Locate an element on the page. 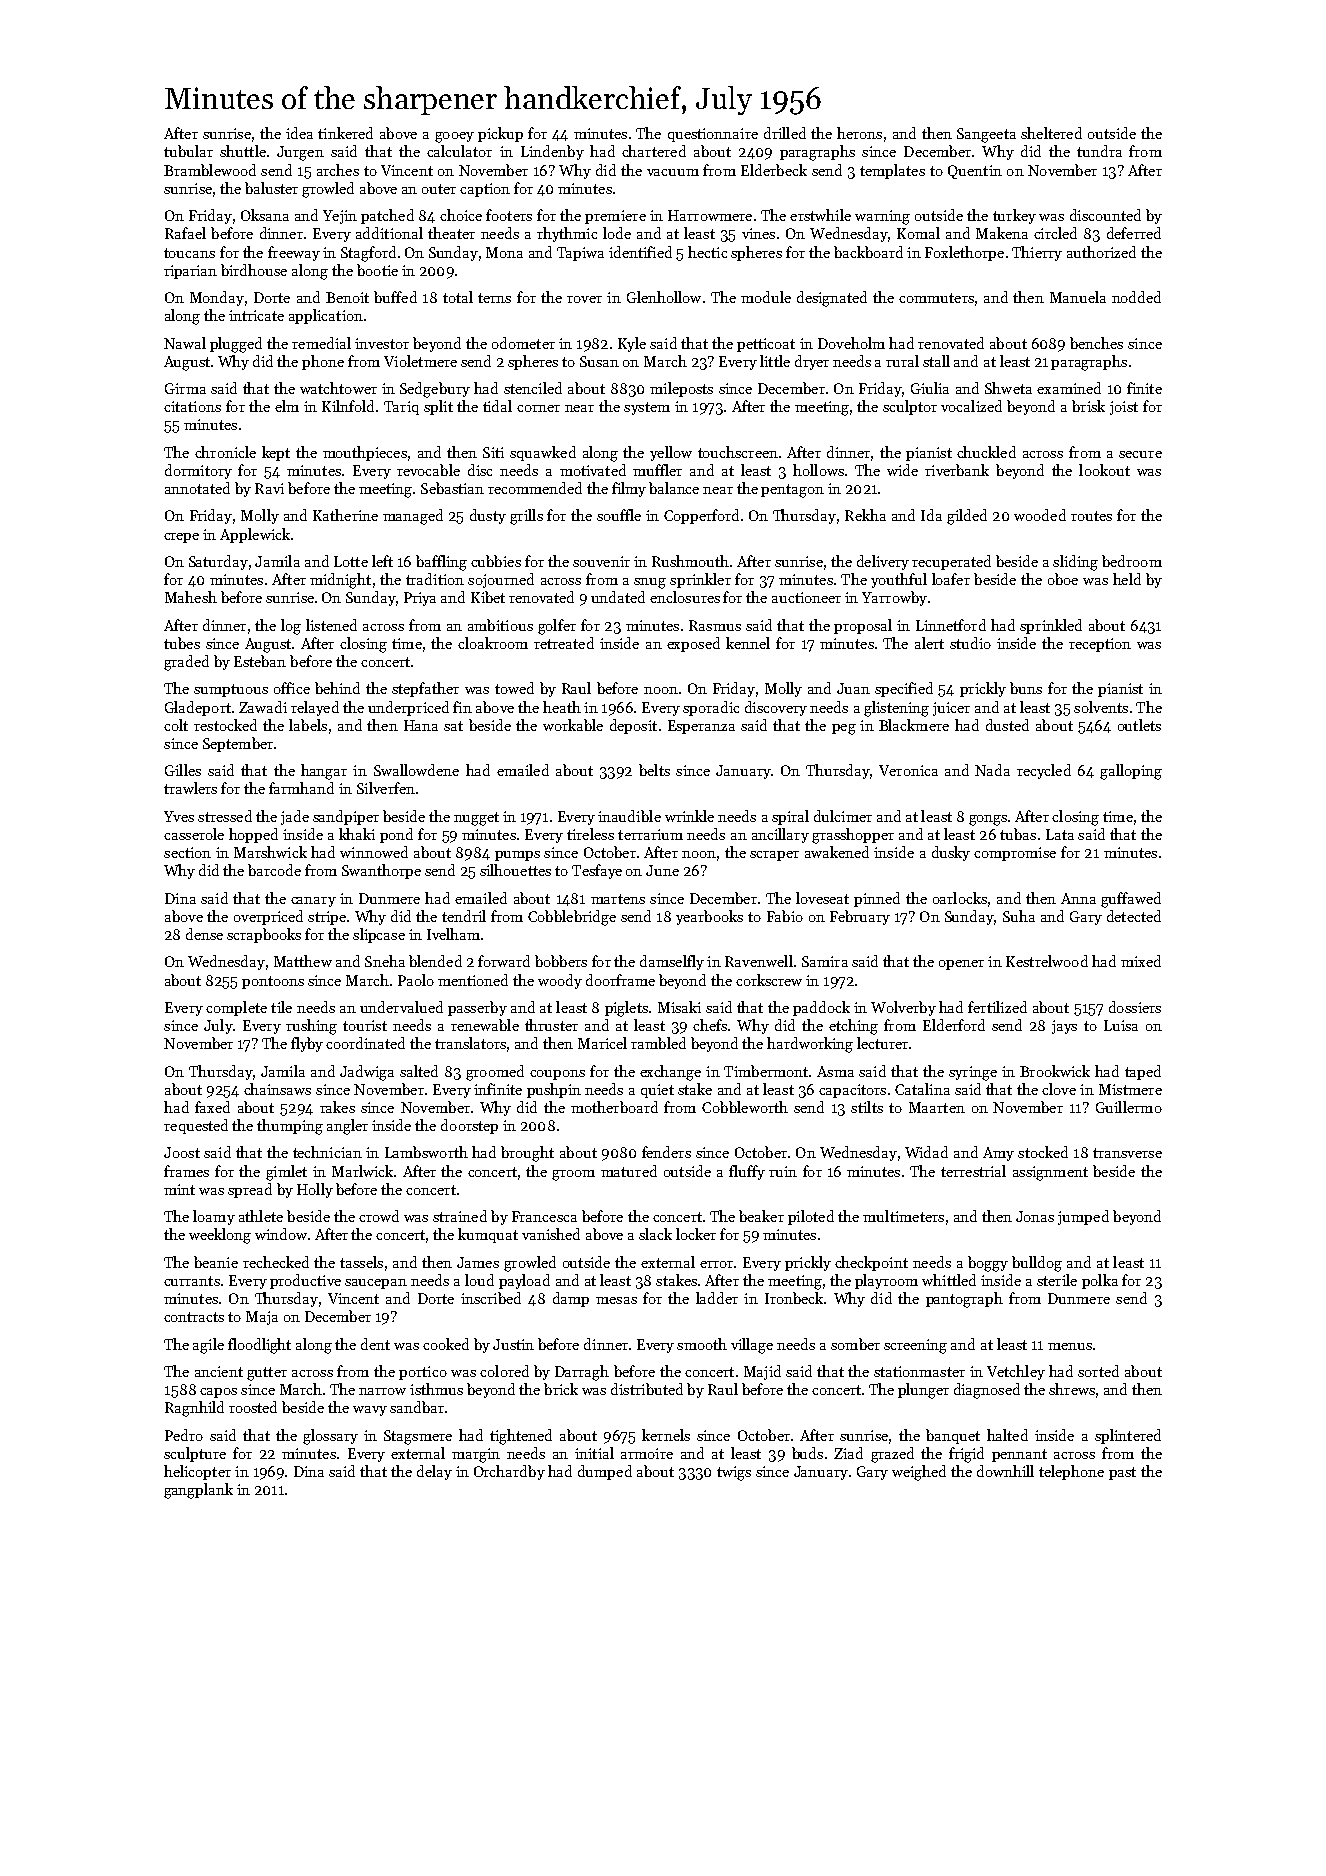 The height and width of the document is (1876, 1326). specified is located at coordinates (904, 689).
